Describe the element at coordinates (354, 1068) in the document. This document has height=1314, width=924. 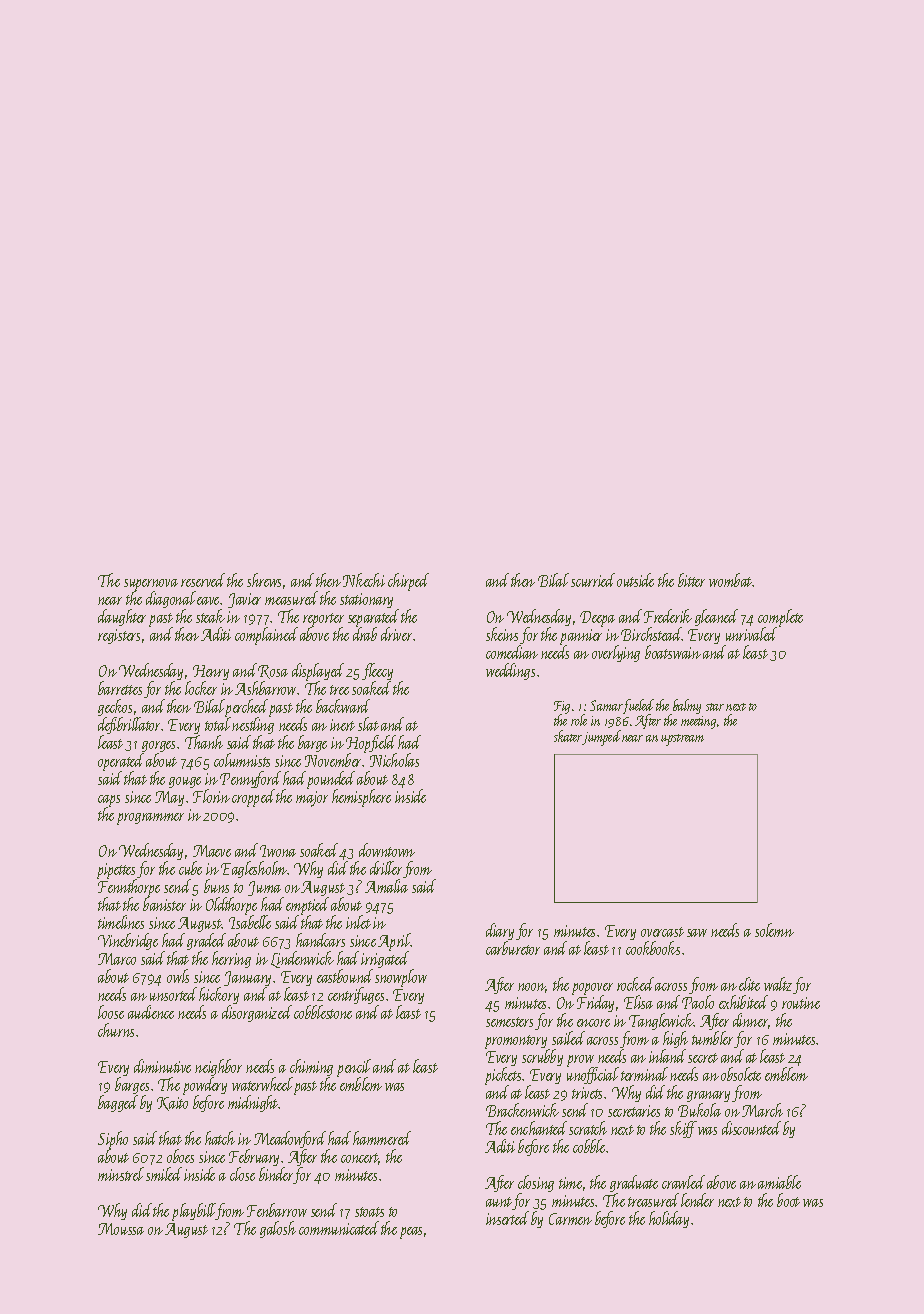
I see `pencil` at that location.
